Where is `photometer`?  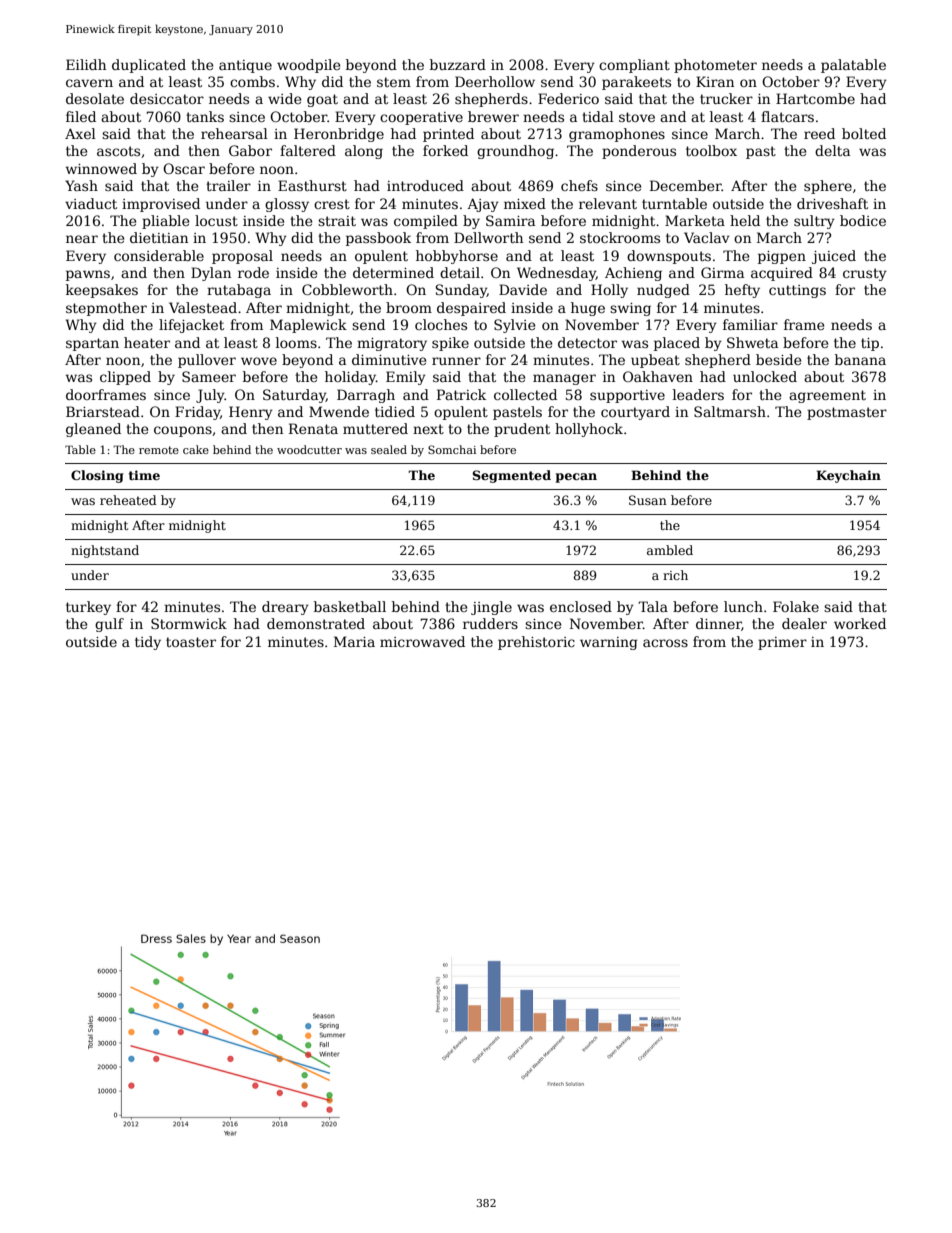
photometer is located at coordinates (715, 66).
